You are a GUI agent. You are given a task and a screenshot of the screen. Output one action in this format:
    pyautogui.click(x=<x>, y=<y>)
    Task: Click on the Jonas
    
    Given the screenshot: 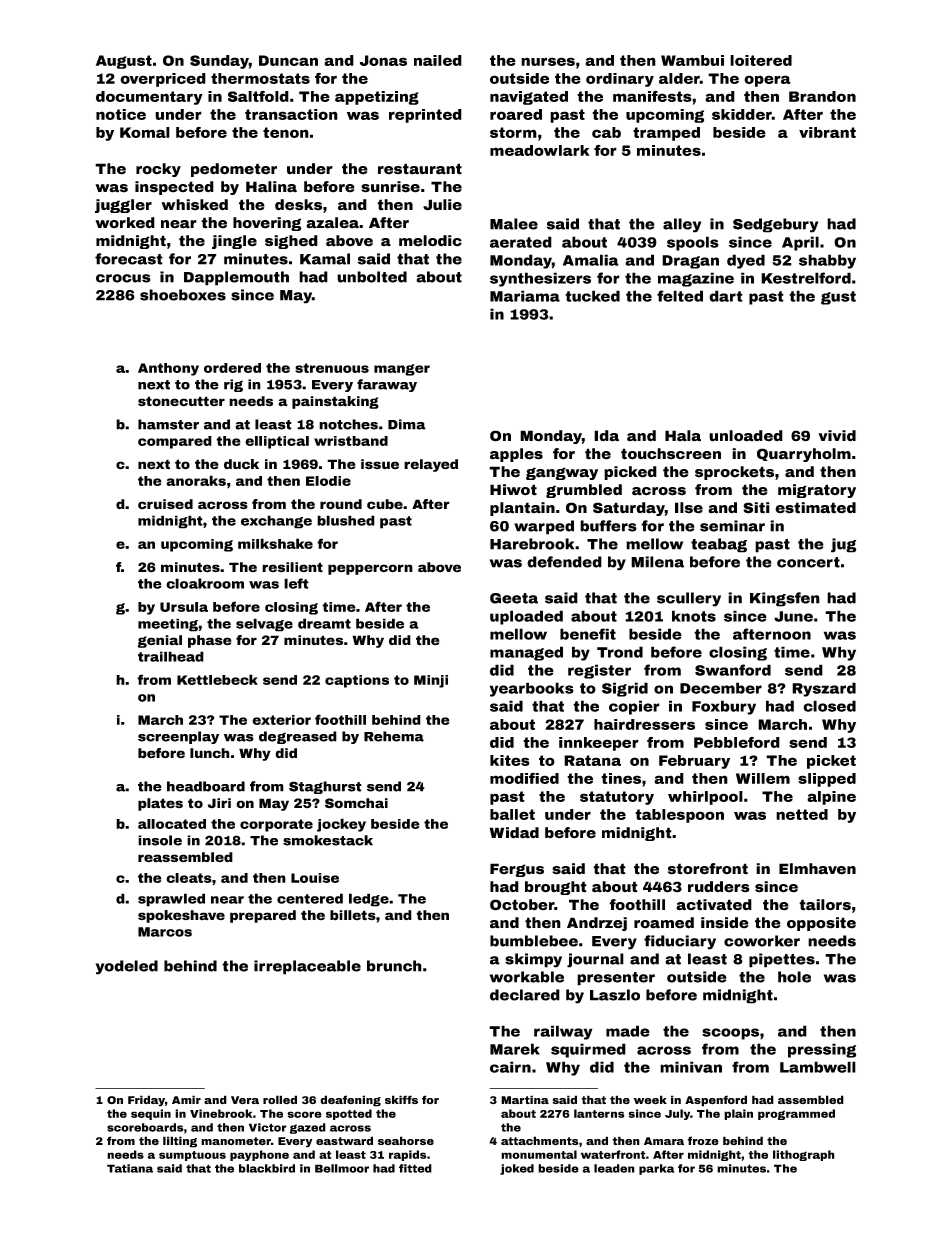 What is the action you would take?
    pyautogui.click(x=383, y=60)
